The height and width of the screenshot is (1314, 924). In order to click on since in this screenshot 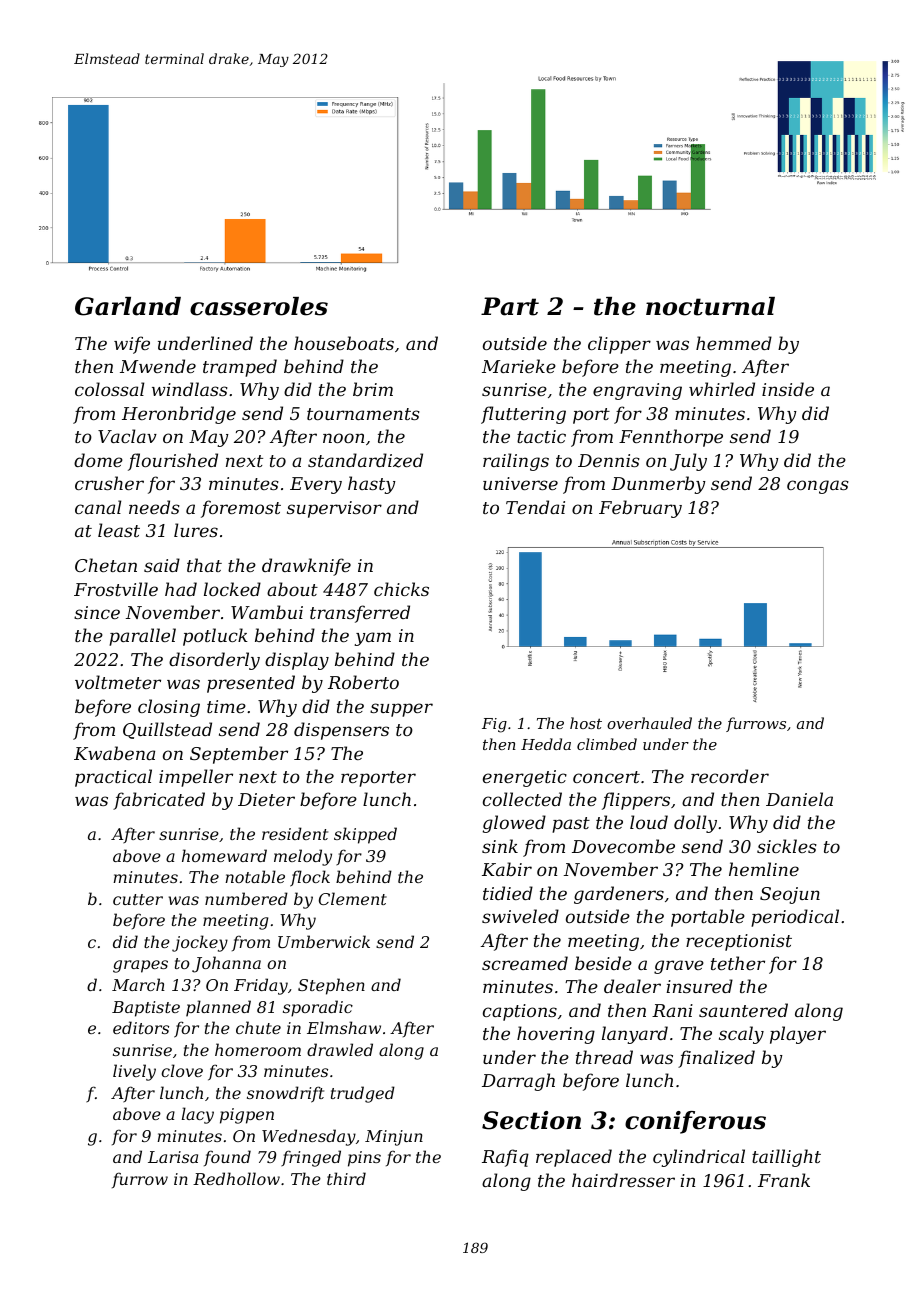, I will do `click(97, 612)`.
